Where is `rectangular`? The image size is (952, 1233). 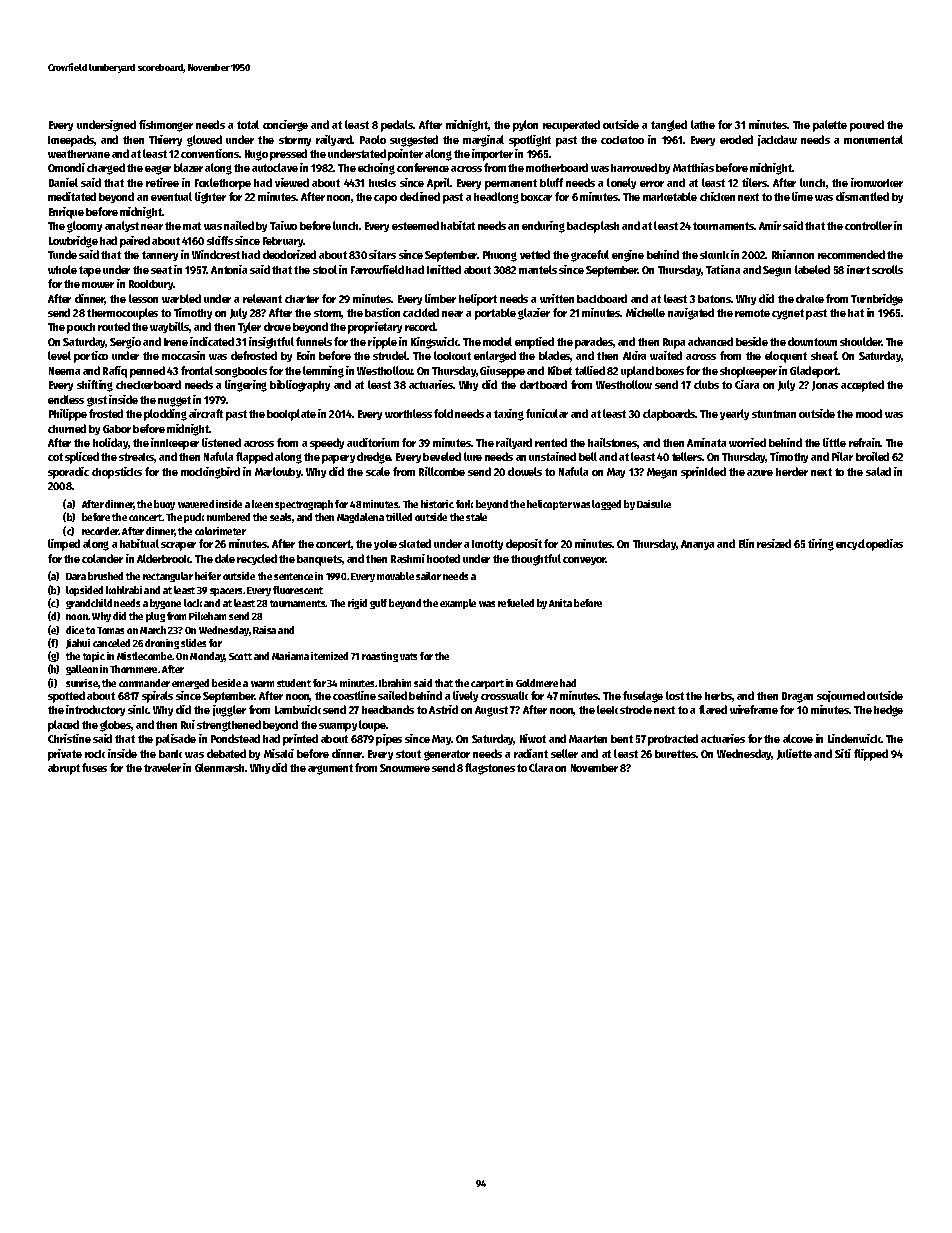 rectangular is located at coordinates (168, 577).
